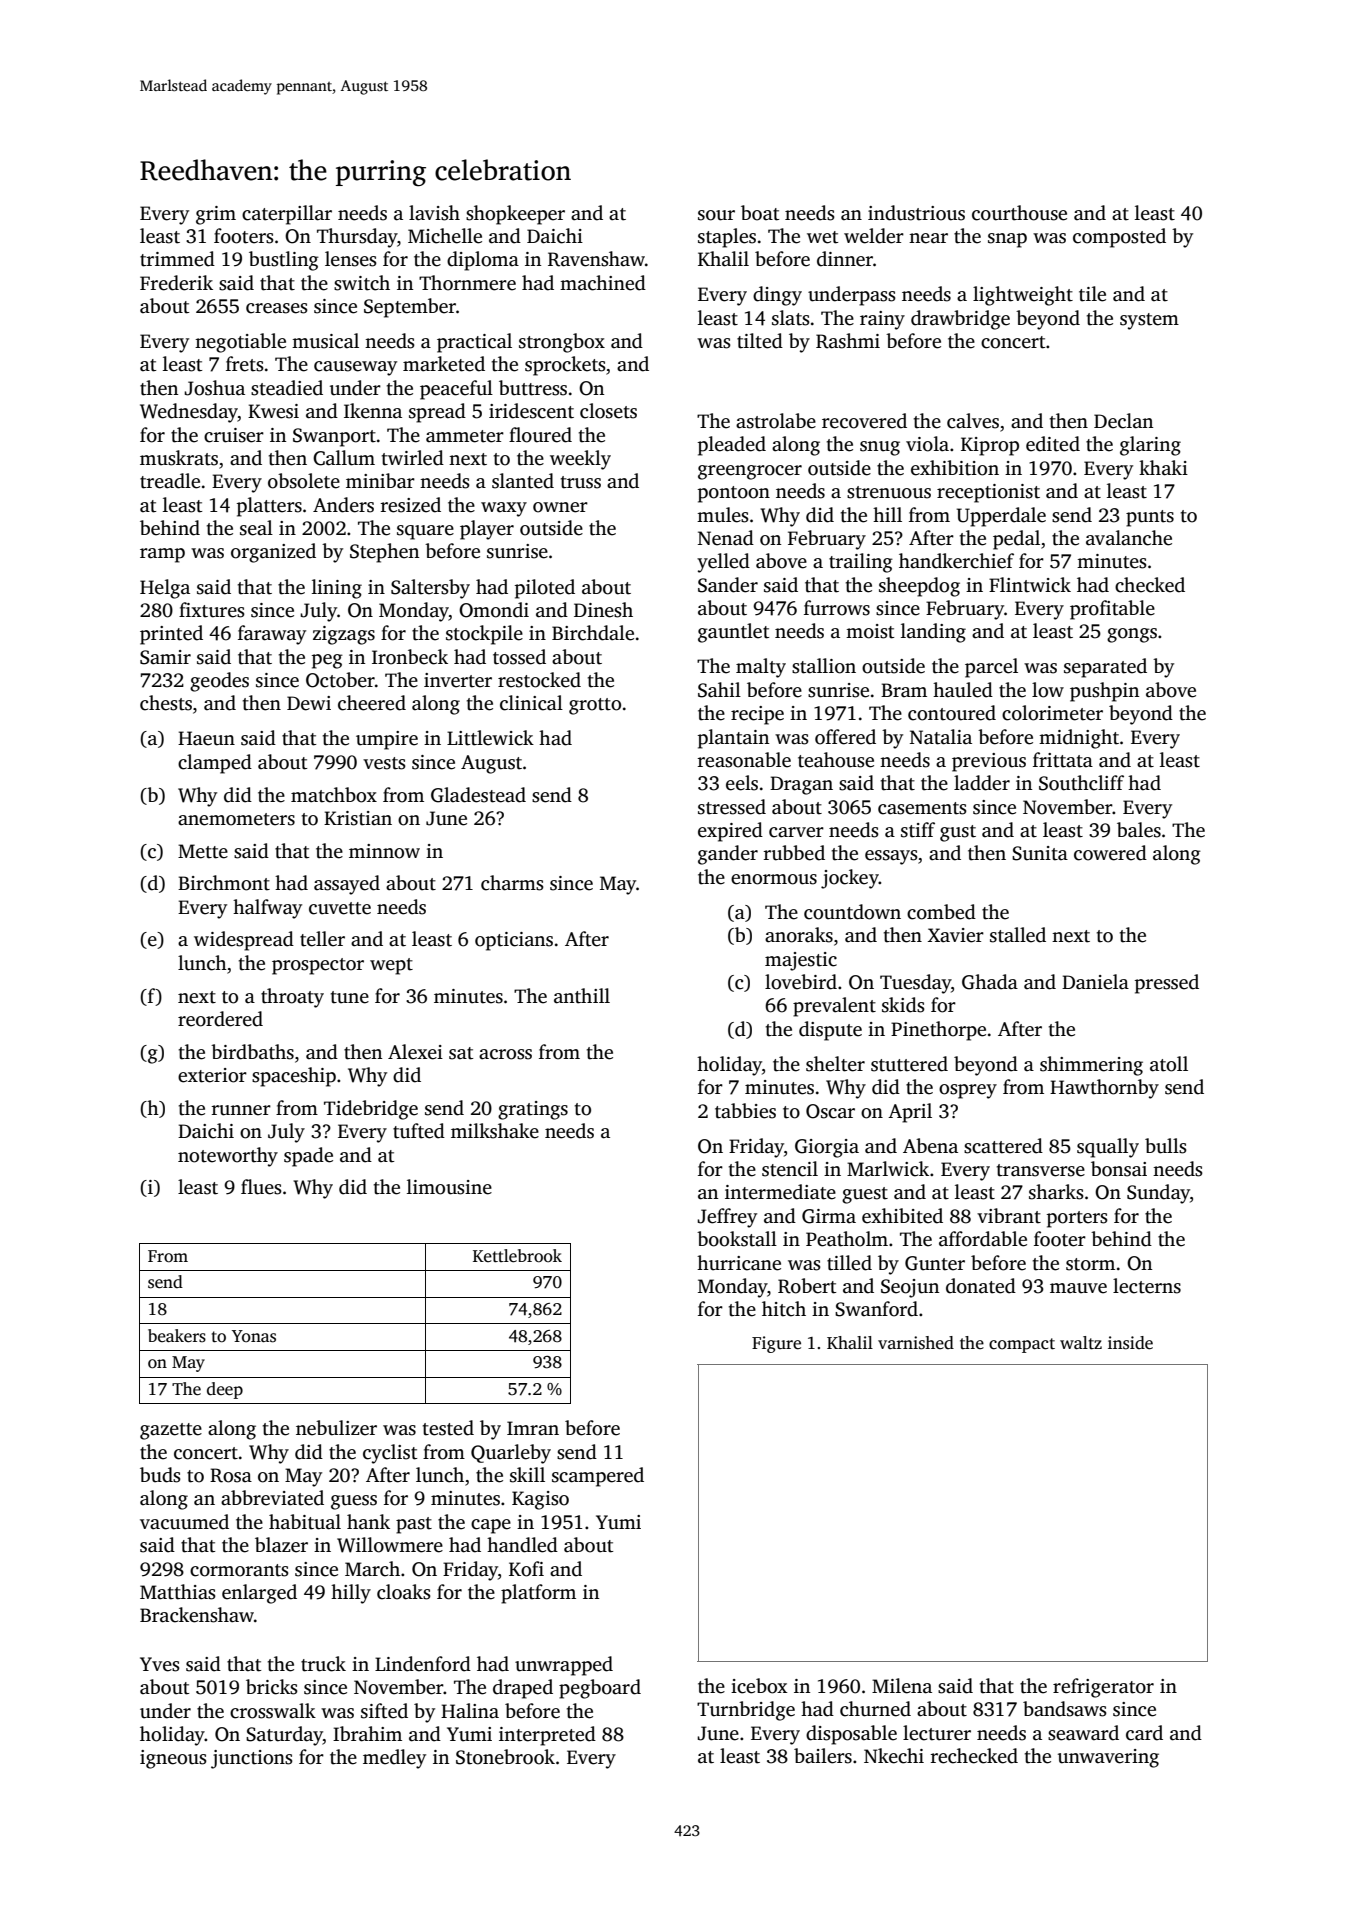 The height and width of the document is (1906, 1348). What do you see at coordinates (228, 1157) in the document?
I see `noteworthy` at bounding box center [228, 1157].
